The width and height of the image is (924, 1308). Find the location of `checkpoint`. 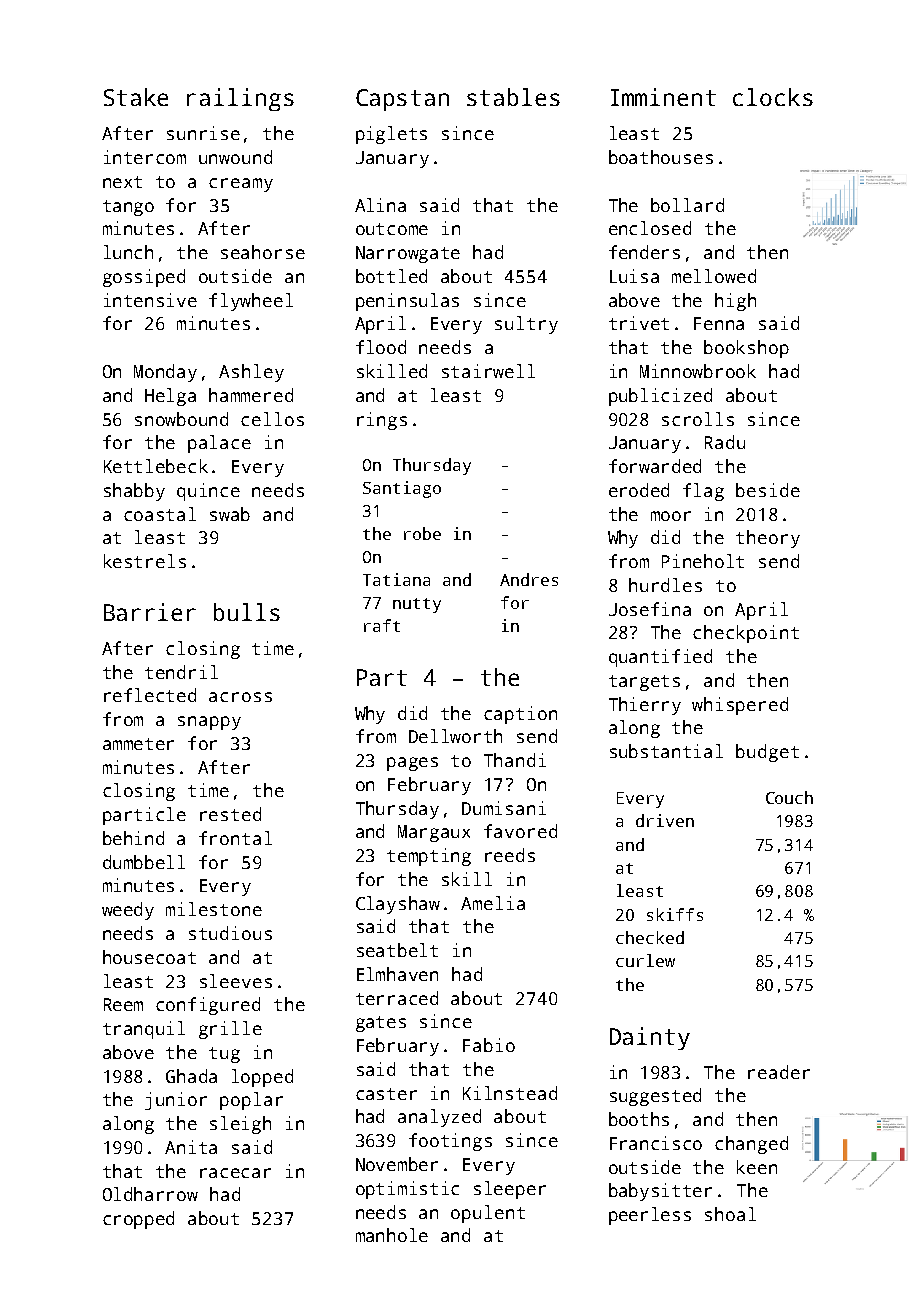

checkpoint is located at coordinates (746, 634).
